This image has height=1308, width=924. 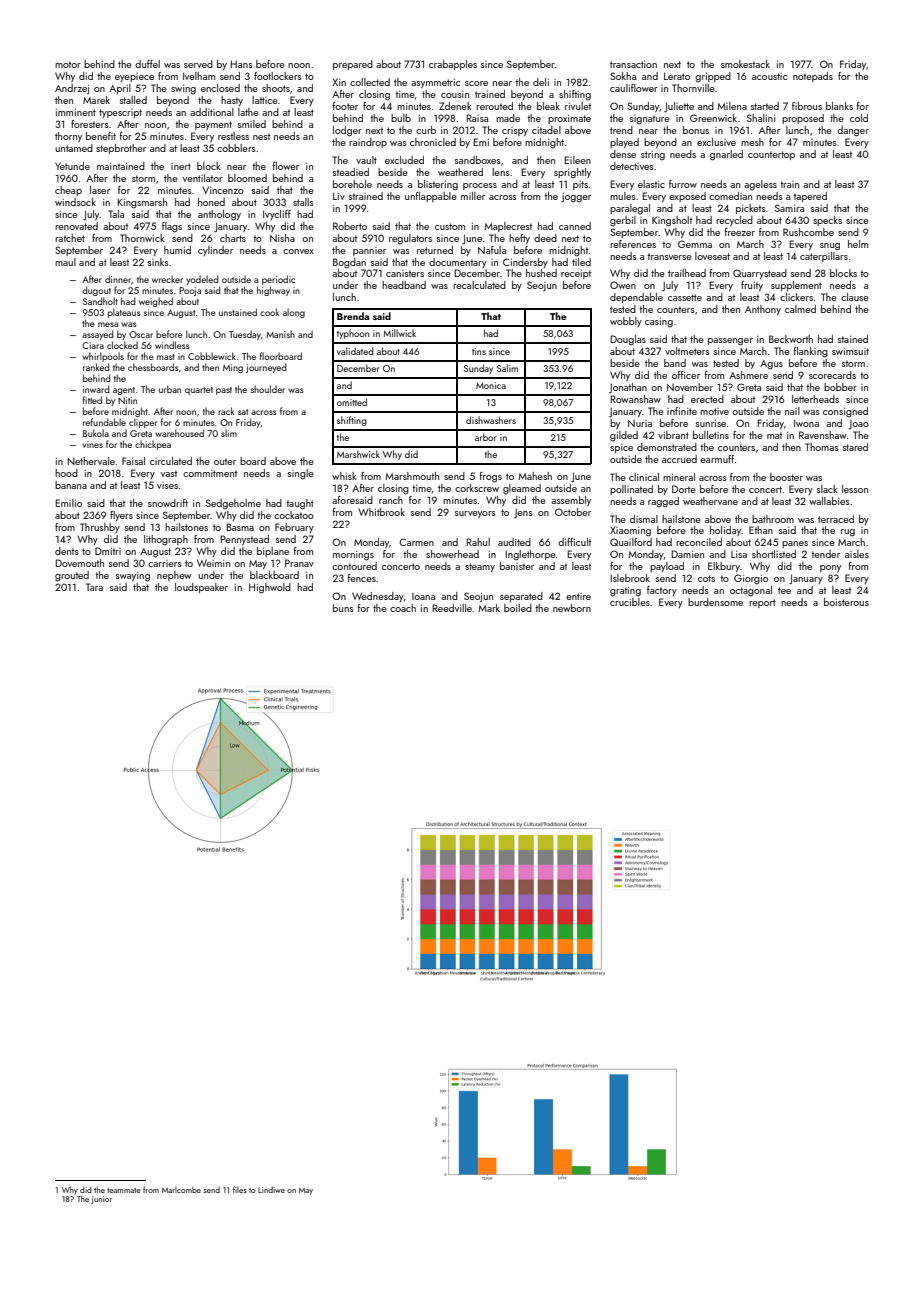 I want to click on fruity, so click(x=752, y=286).
